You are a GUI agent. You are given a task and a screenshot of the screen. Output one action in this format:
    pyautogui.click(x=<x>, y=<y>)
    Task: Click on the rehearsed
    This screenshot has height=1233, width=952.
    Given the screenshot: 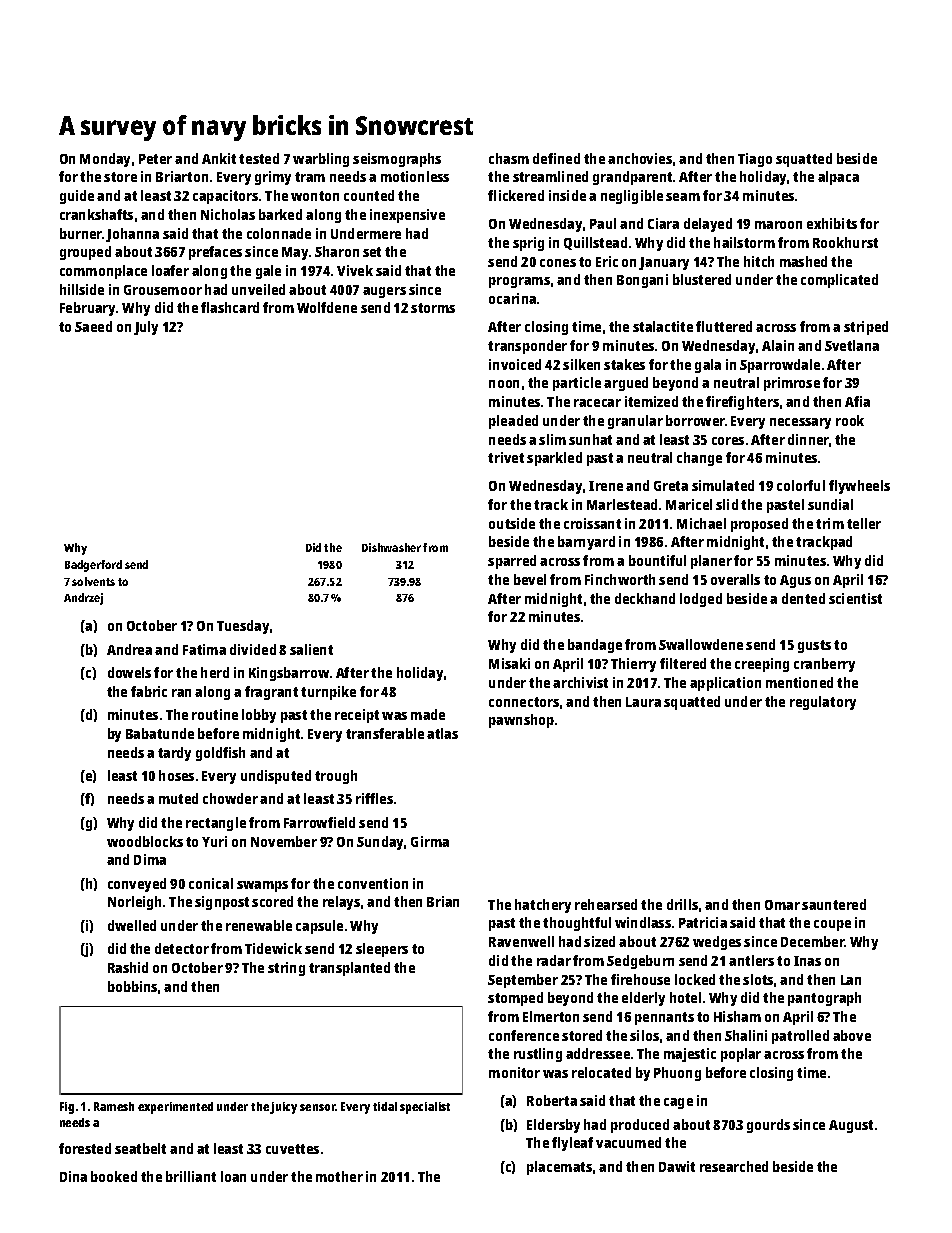 What is the action you would take?
    pyautogui.click(x=606, y=904)
